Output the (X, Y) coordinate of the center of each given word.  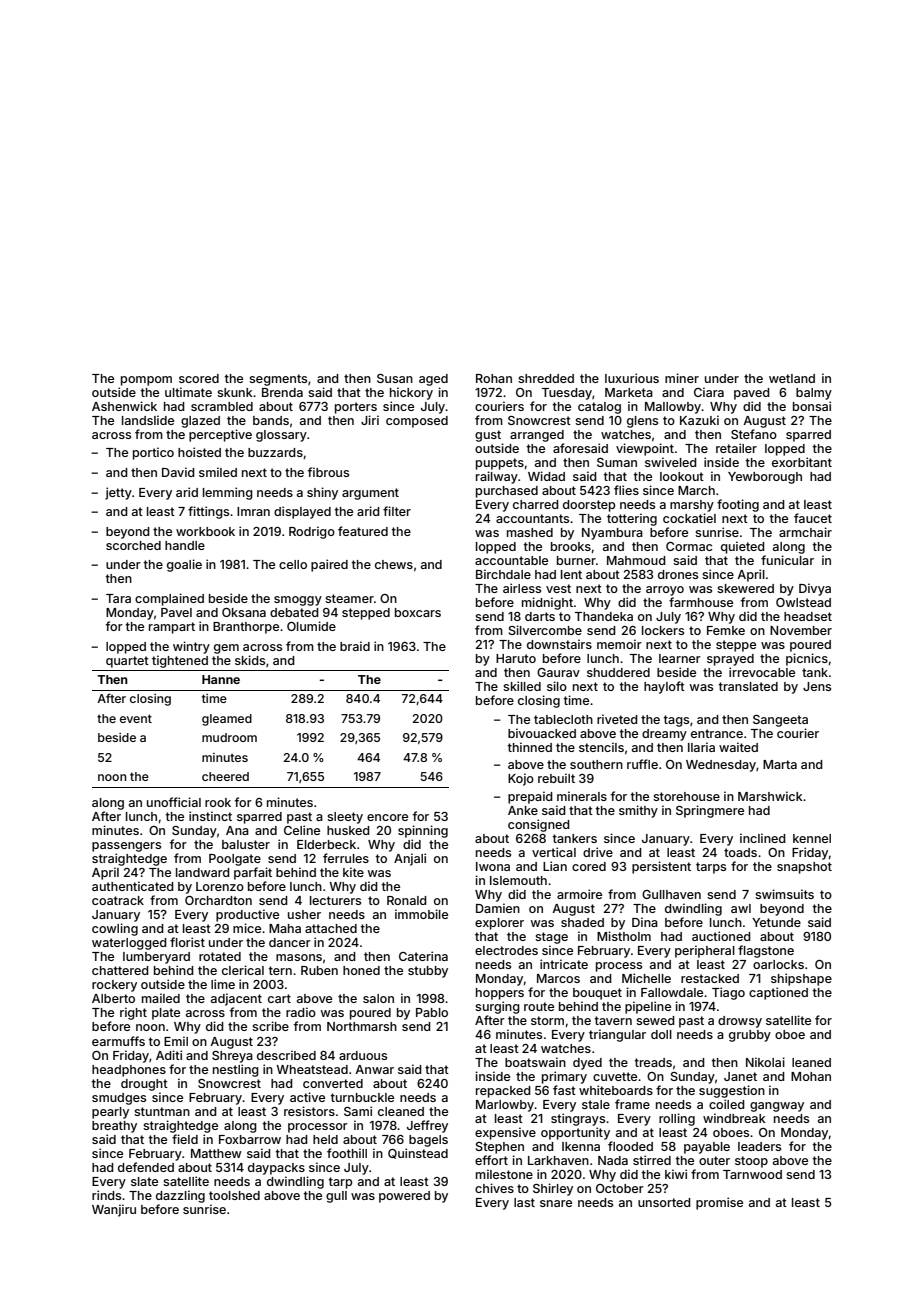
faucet (813, 518)
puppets (500, 464)
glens (642, 422)
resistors (309, 1111)
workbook (205, 531)
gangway (777, 1107)
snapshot (804, 868)
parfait (253, 873)
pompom (146, 381)
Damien (498, 908)
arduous (363, 1055)
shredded (546, 378)
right (133, 1013)
